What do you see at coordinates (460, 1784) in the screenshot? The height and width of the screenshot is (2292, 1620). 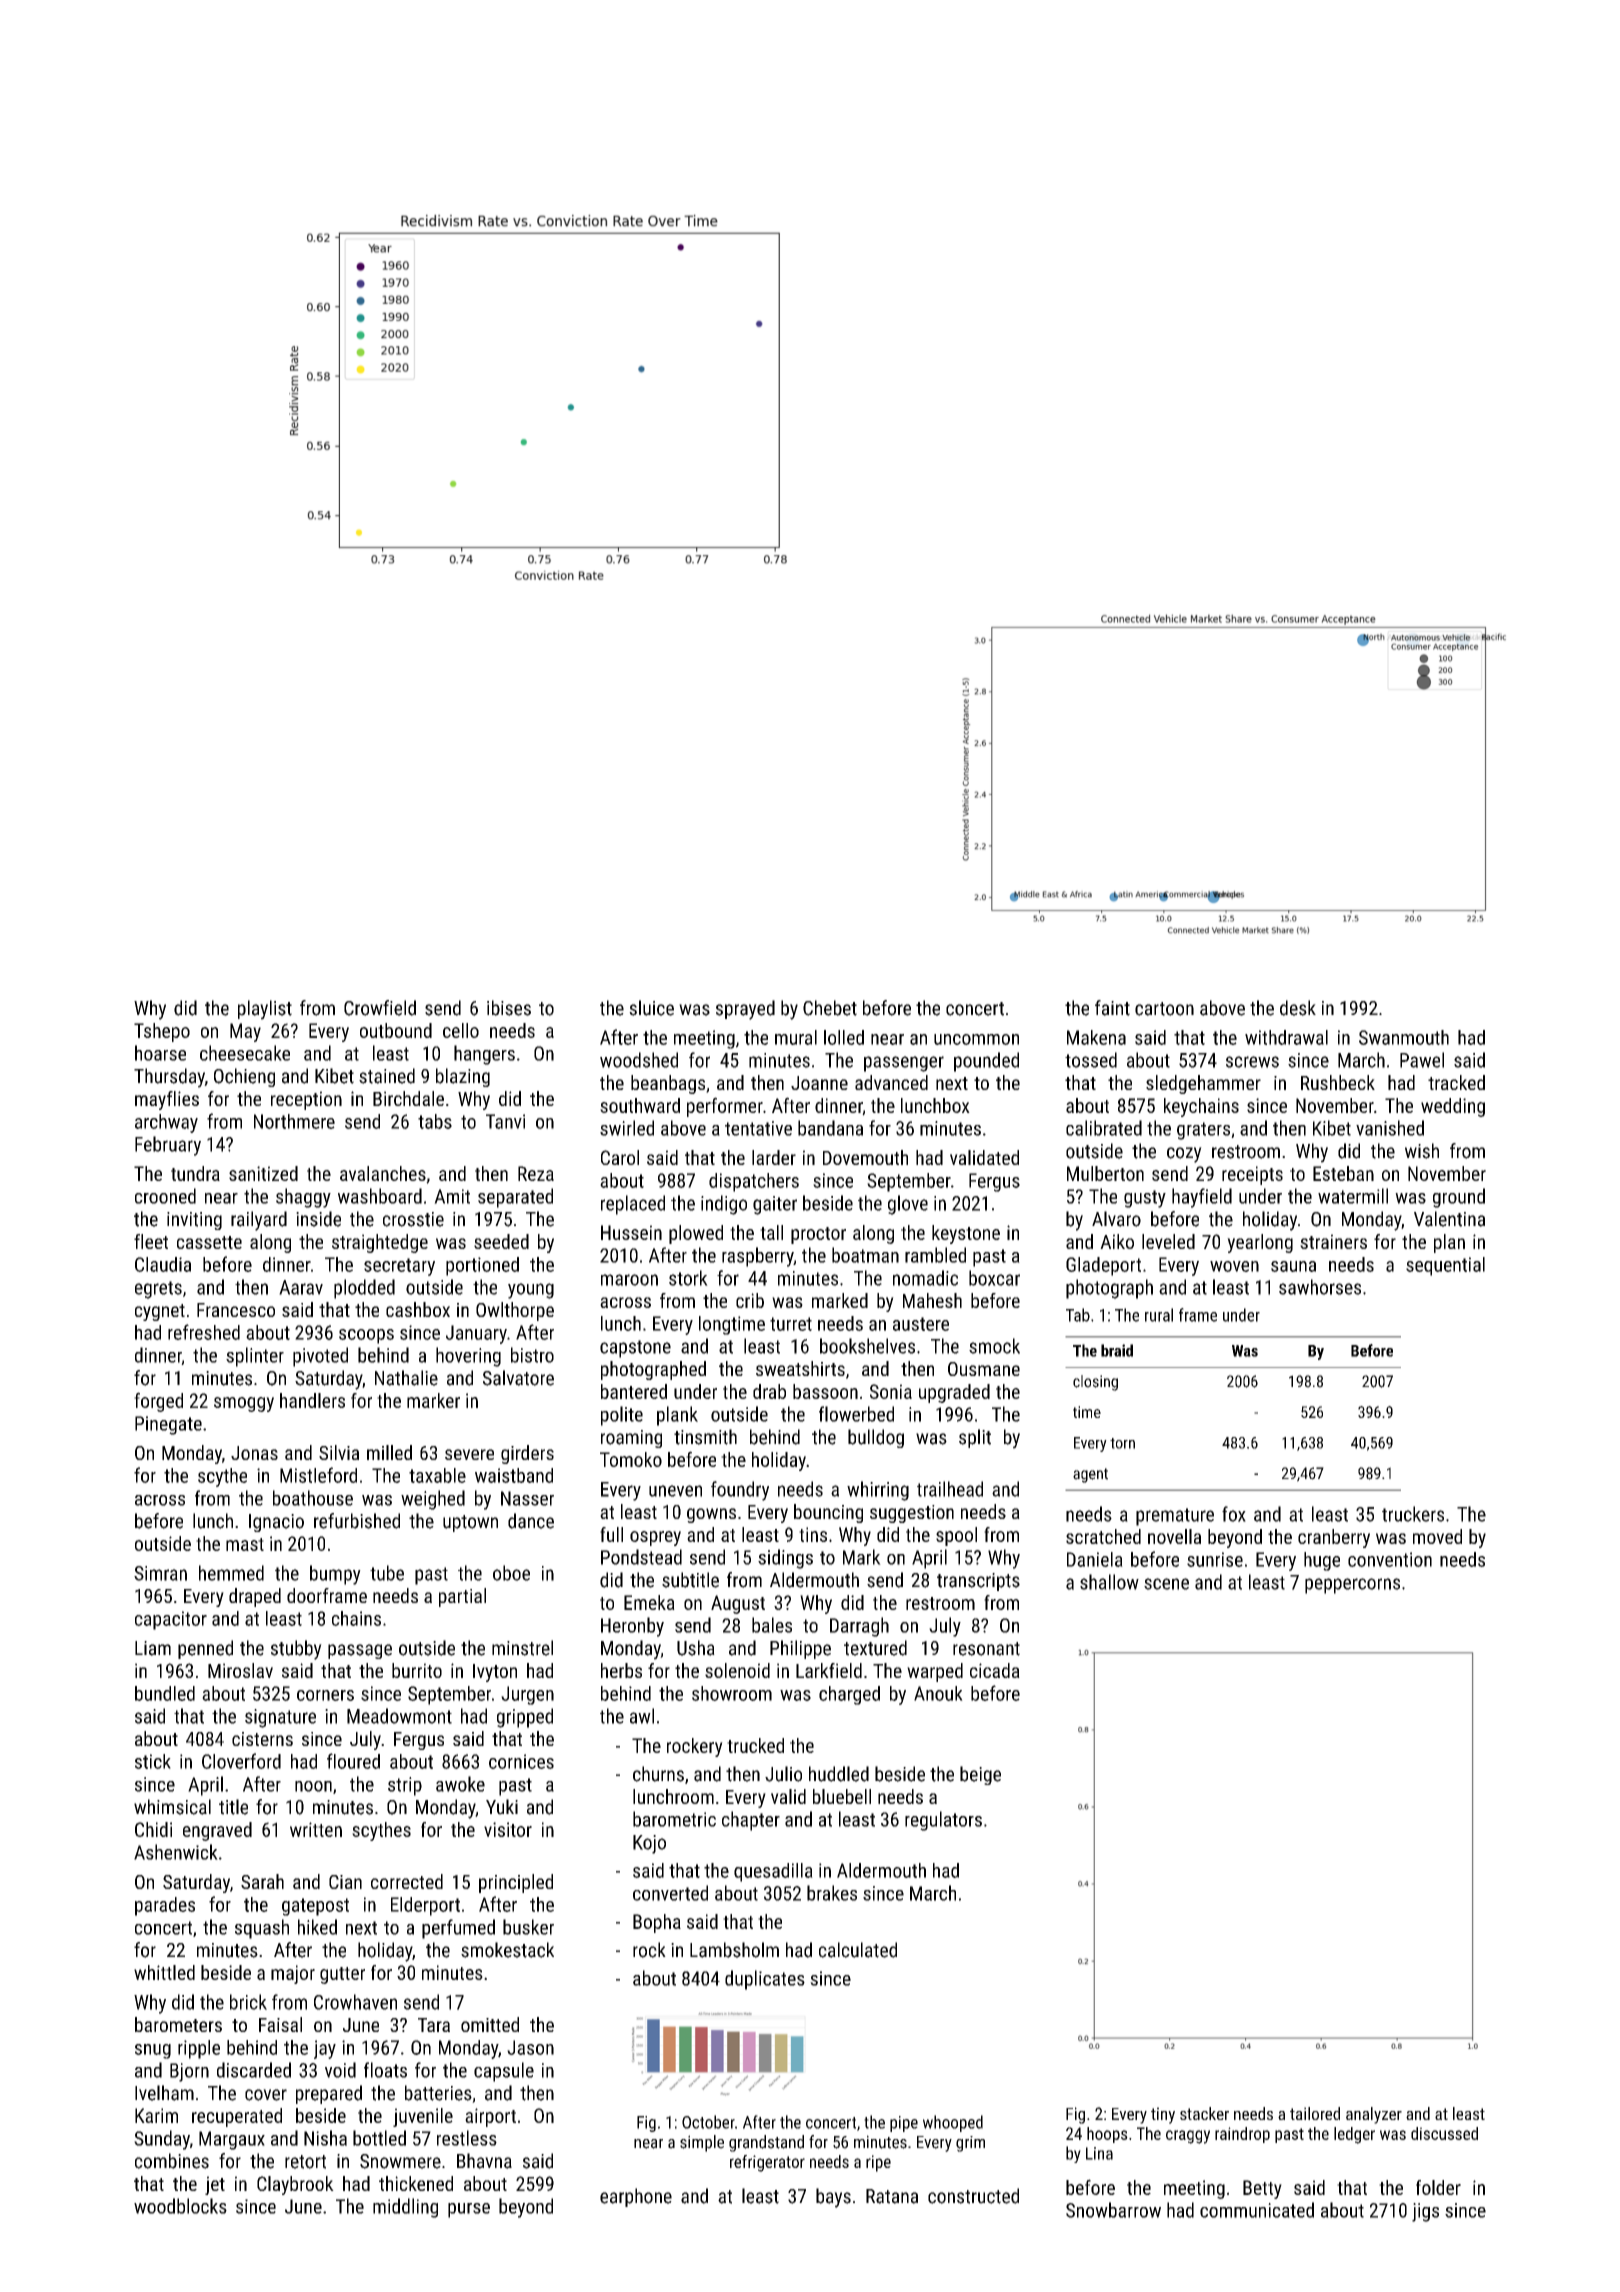 I see `awoke` at bounding box center [460, 1784].
